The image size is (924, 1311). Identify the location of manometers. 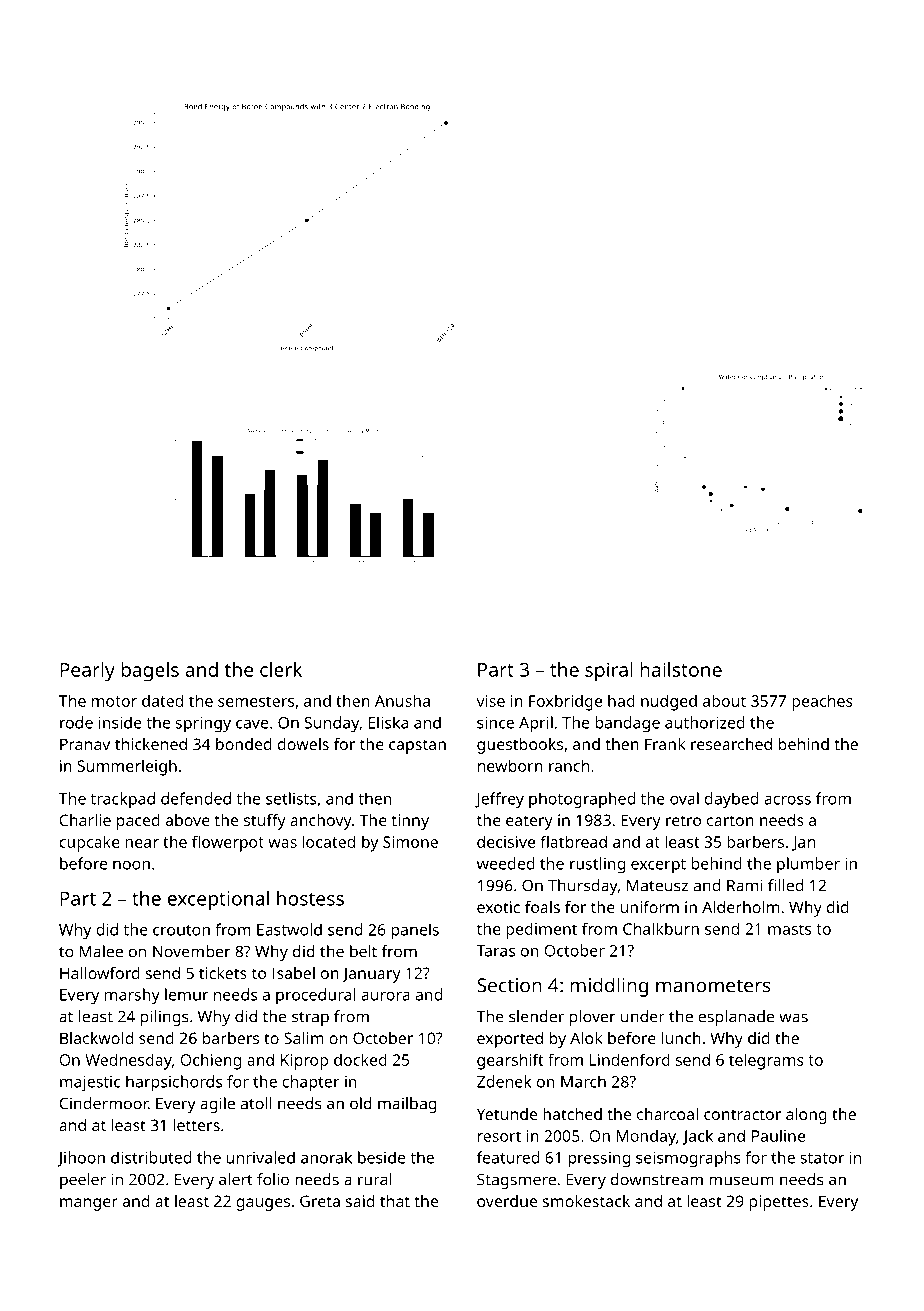
(713, 986).
